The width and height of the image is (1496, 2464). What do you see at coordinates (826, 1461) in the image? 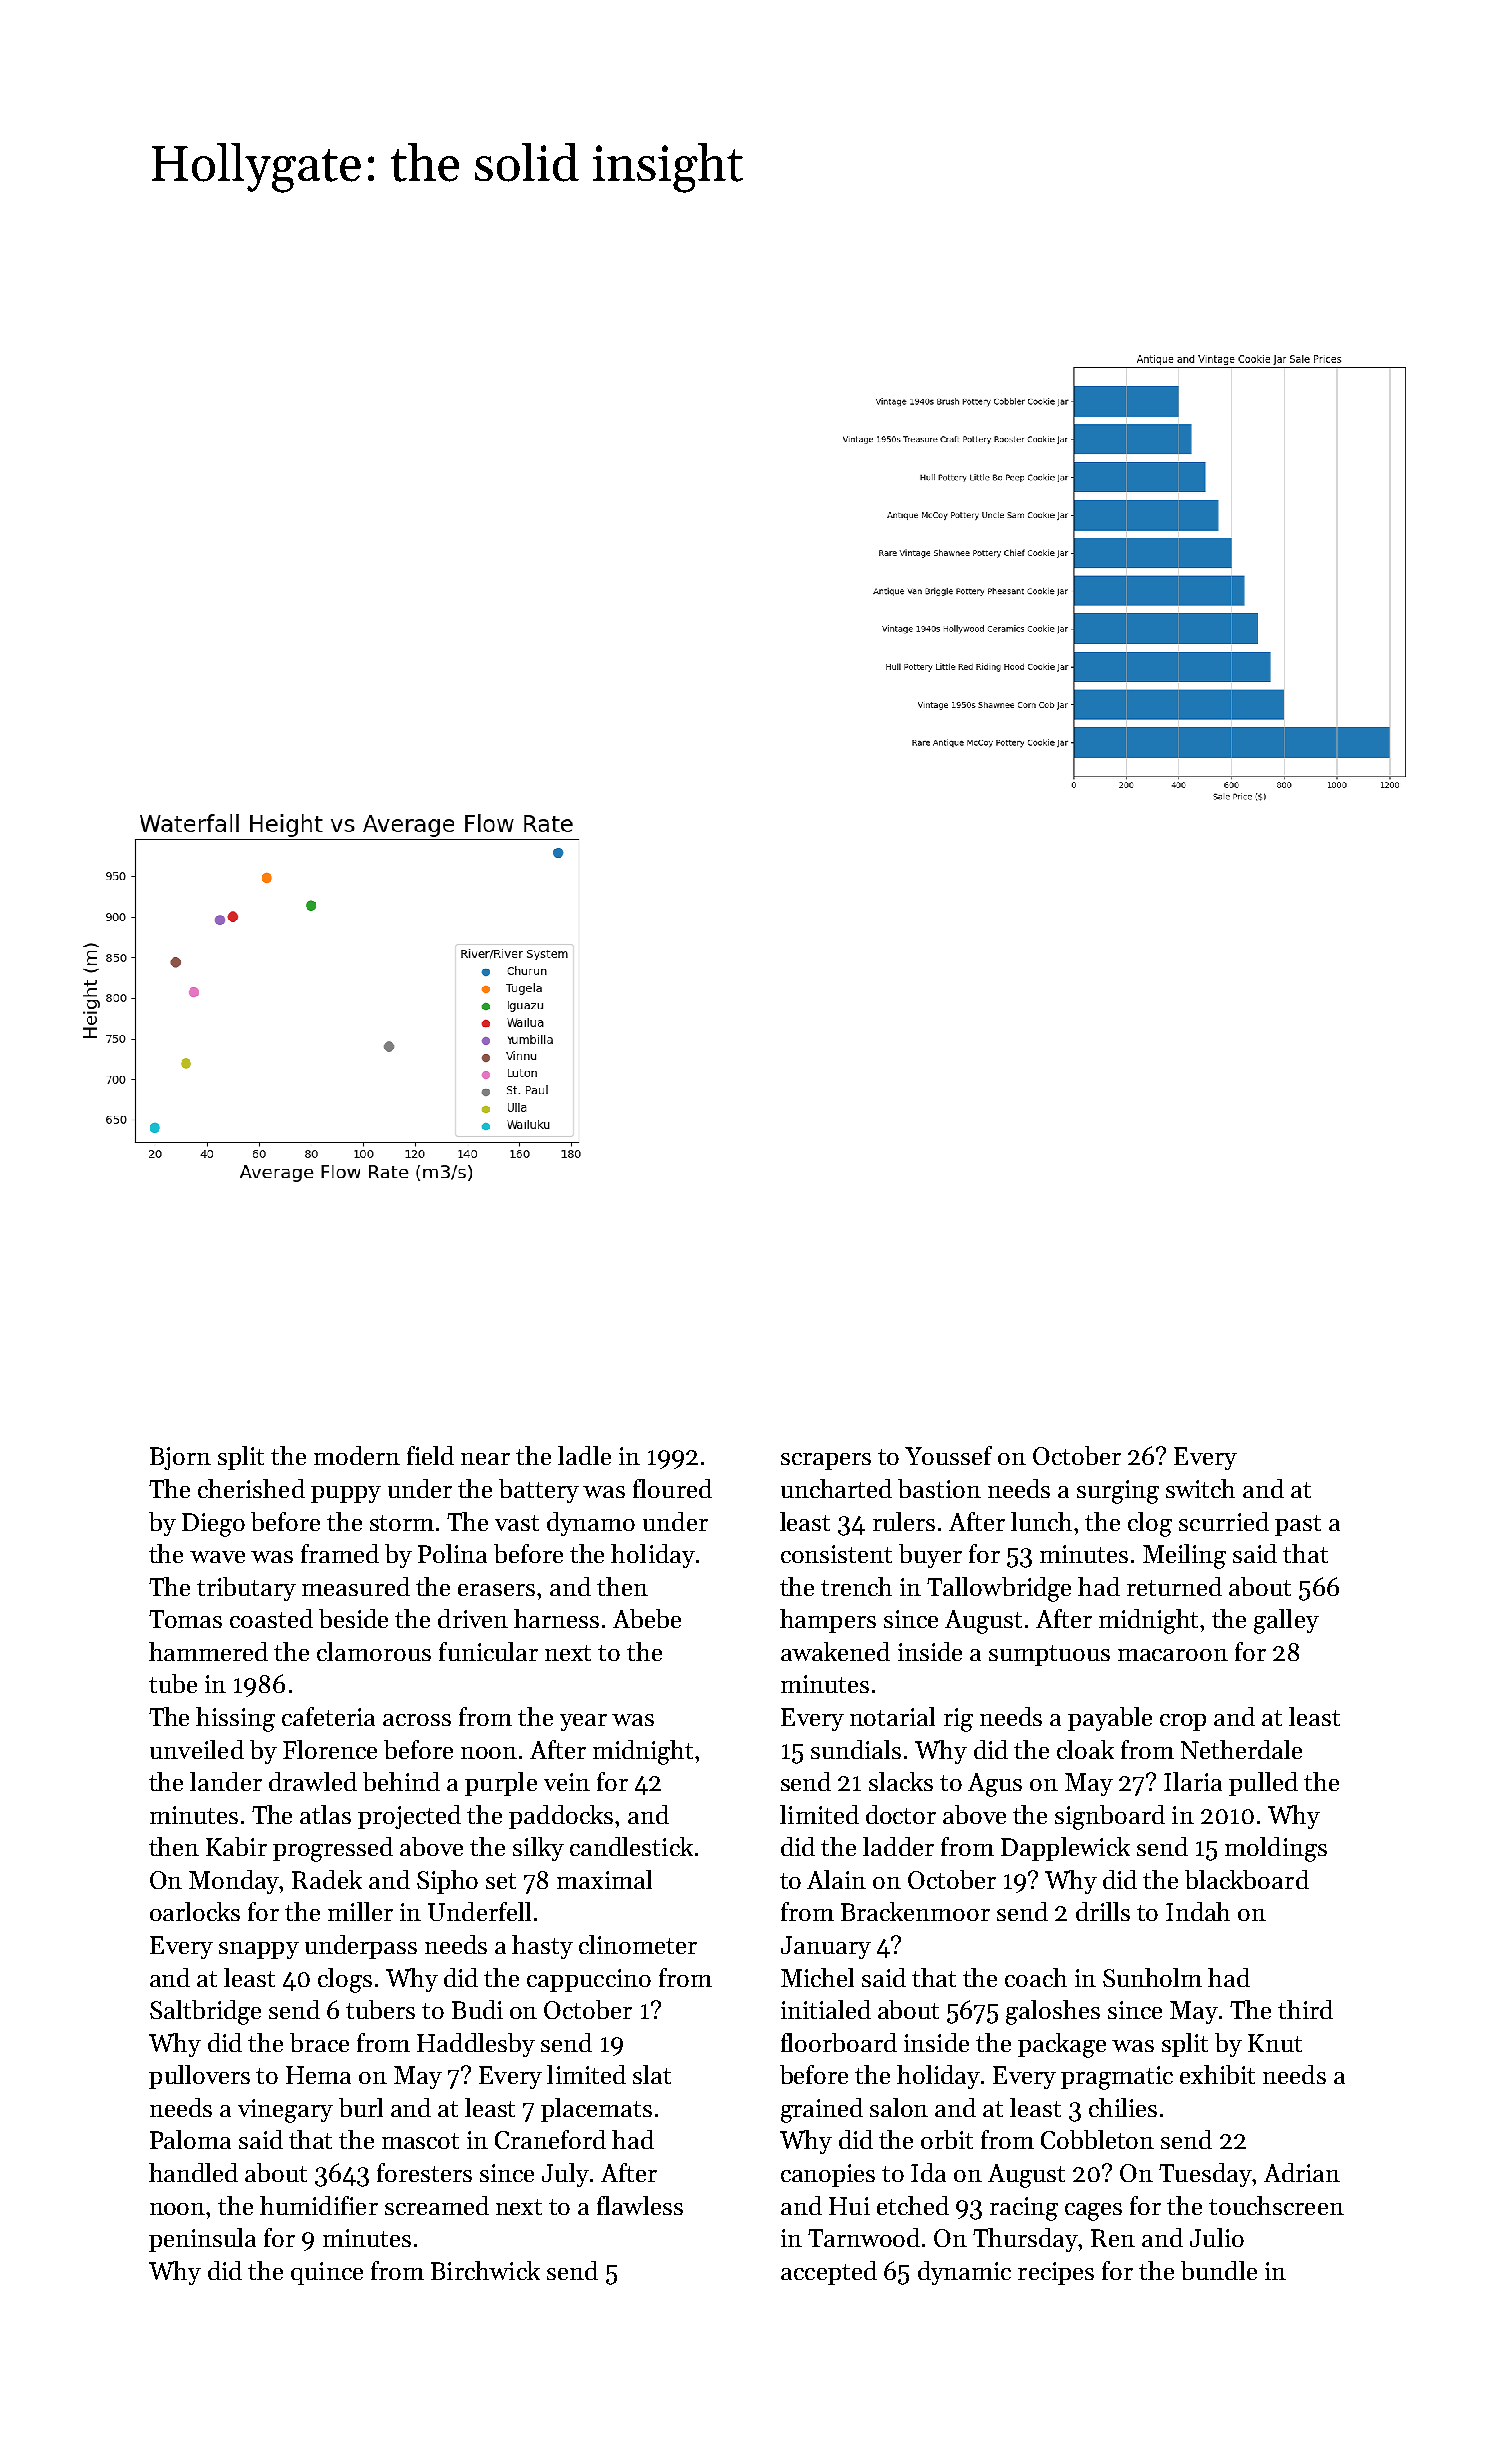
I see `scrapers` at bounding box center [826, 1461].
